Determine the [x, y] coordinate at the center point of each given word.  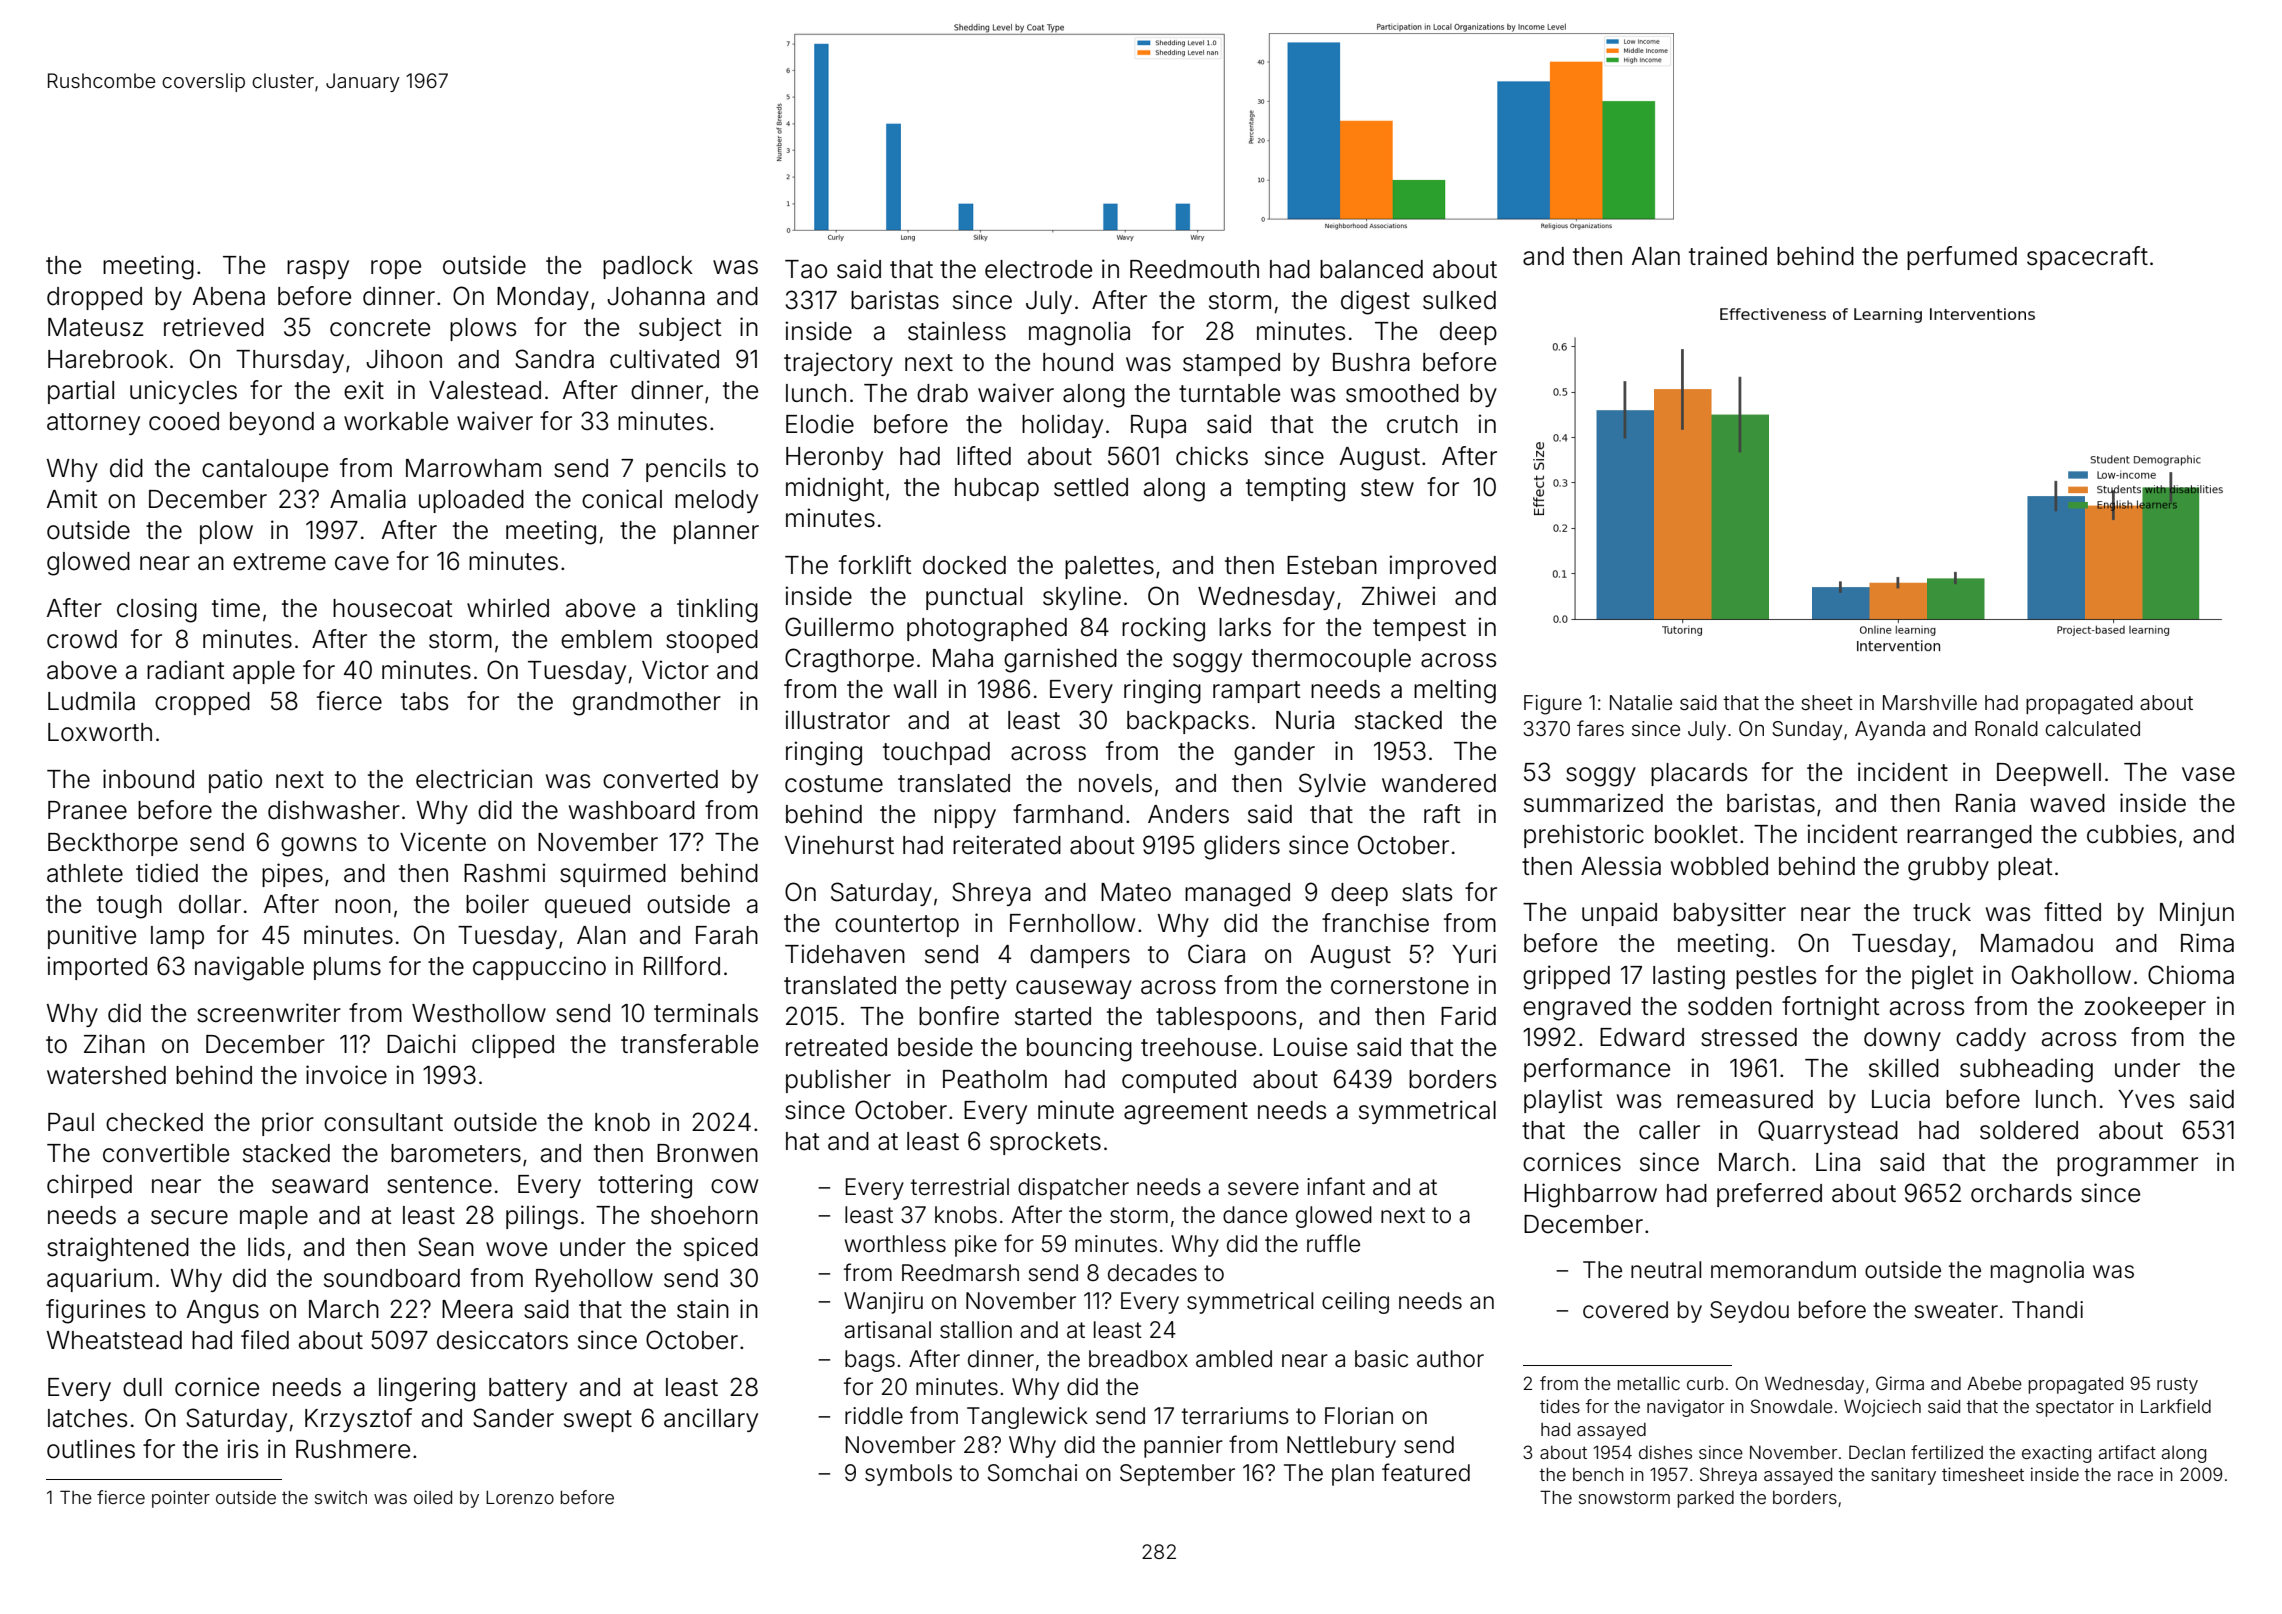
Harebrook [108, 359]
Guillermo [839, 627]
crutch [1422, 424]
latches [87, 1418]
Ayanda [1890, 730]
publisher [838, 1081]
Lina [1838, 1162]
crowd [82, 639]
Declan [1877, 1452]
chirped [89, 1186]
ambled [1234, 1359]
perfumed [1962, 258]
